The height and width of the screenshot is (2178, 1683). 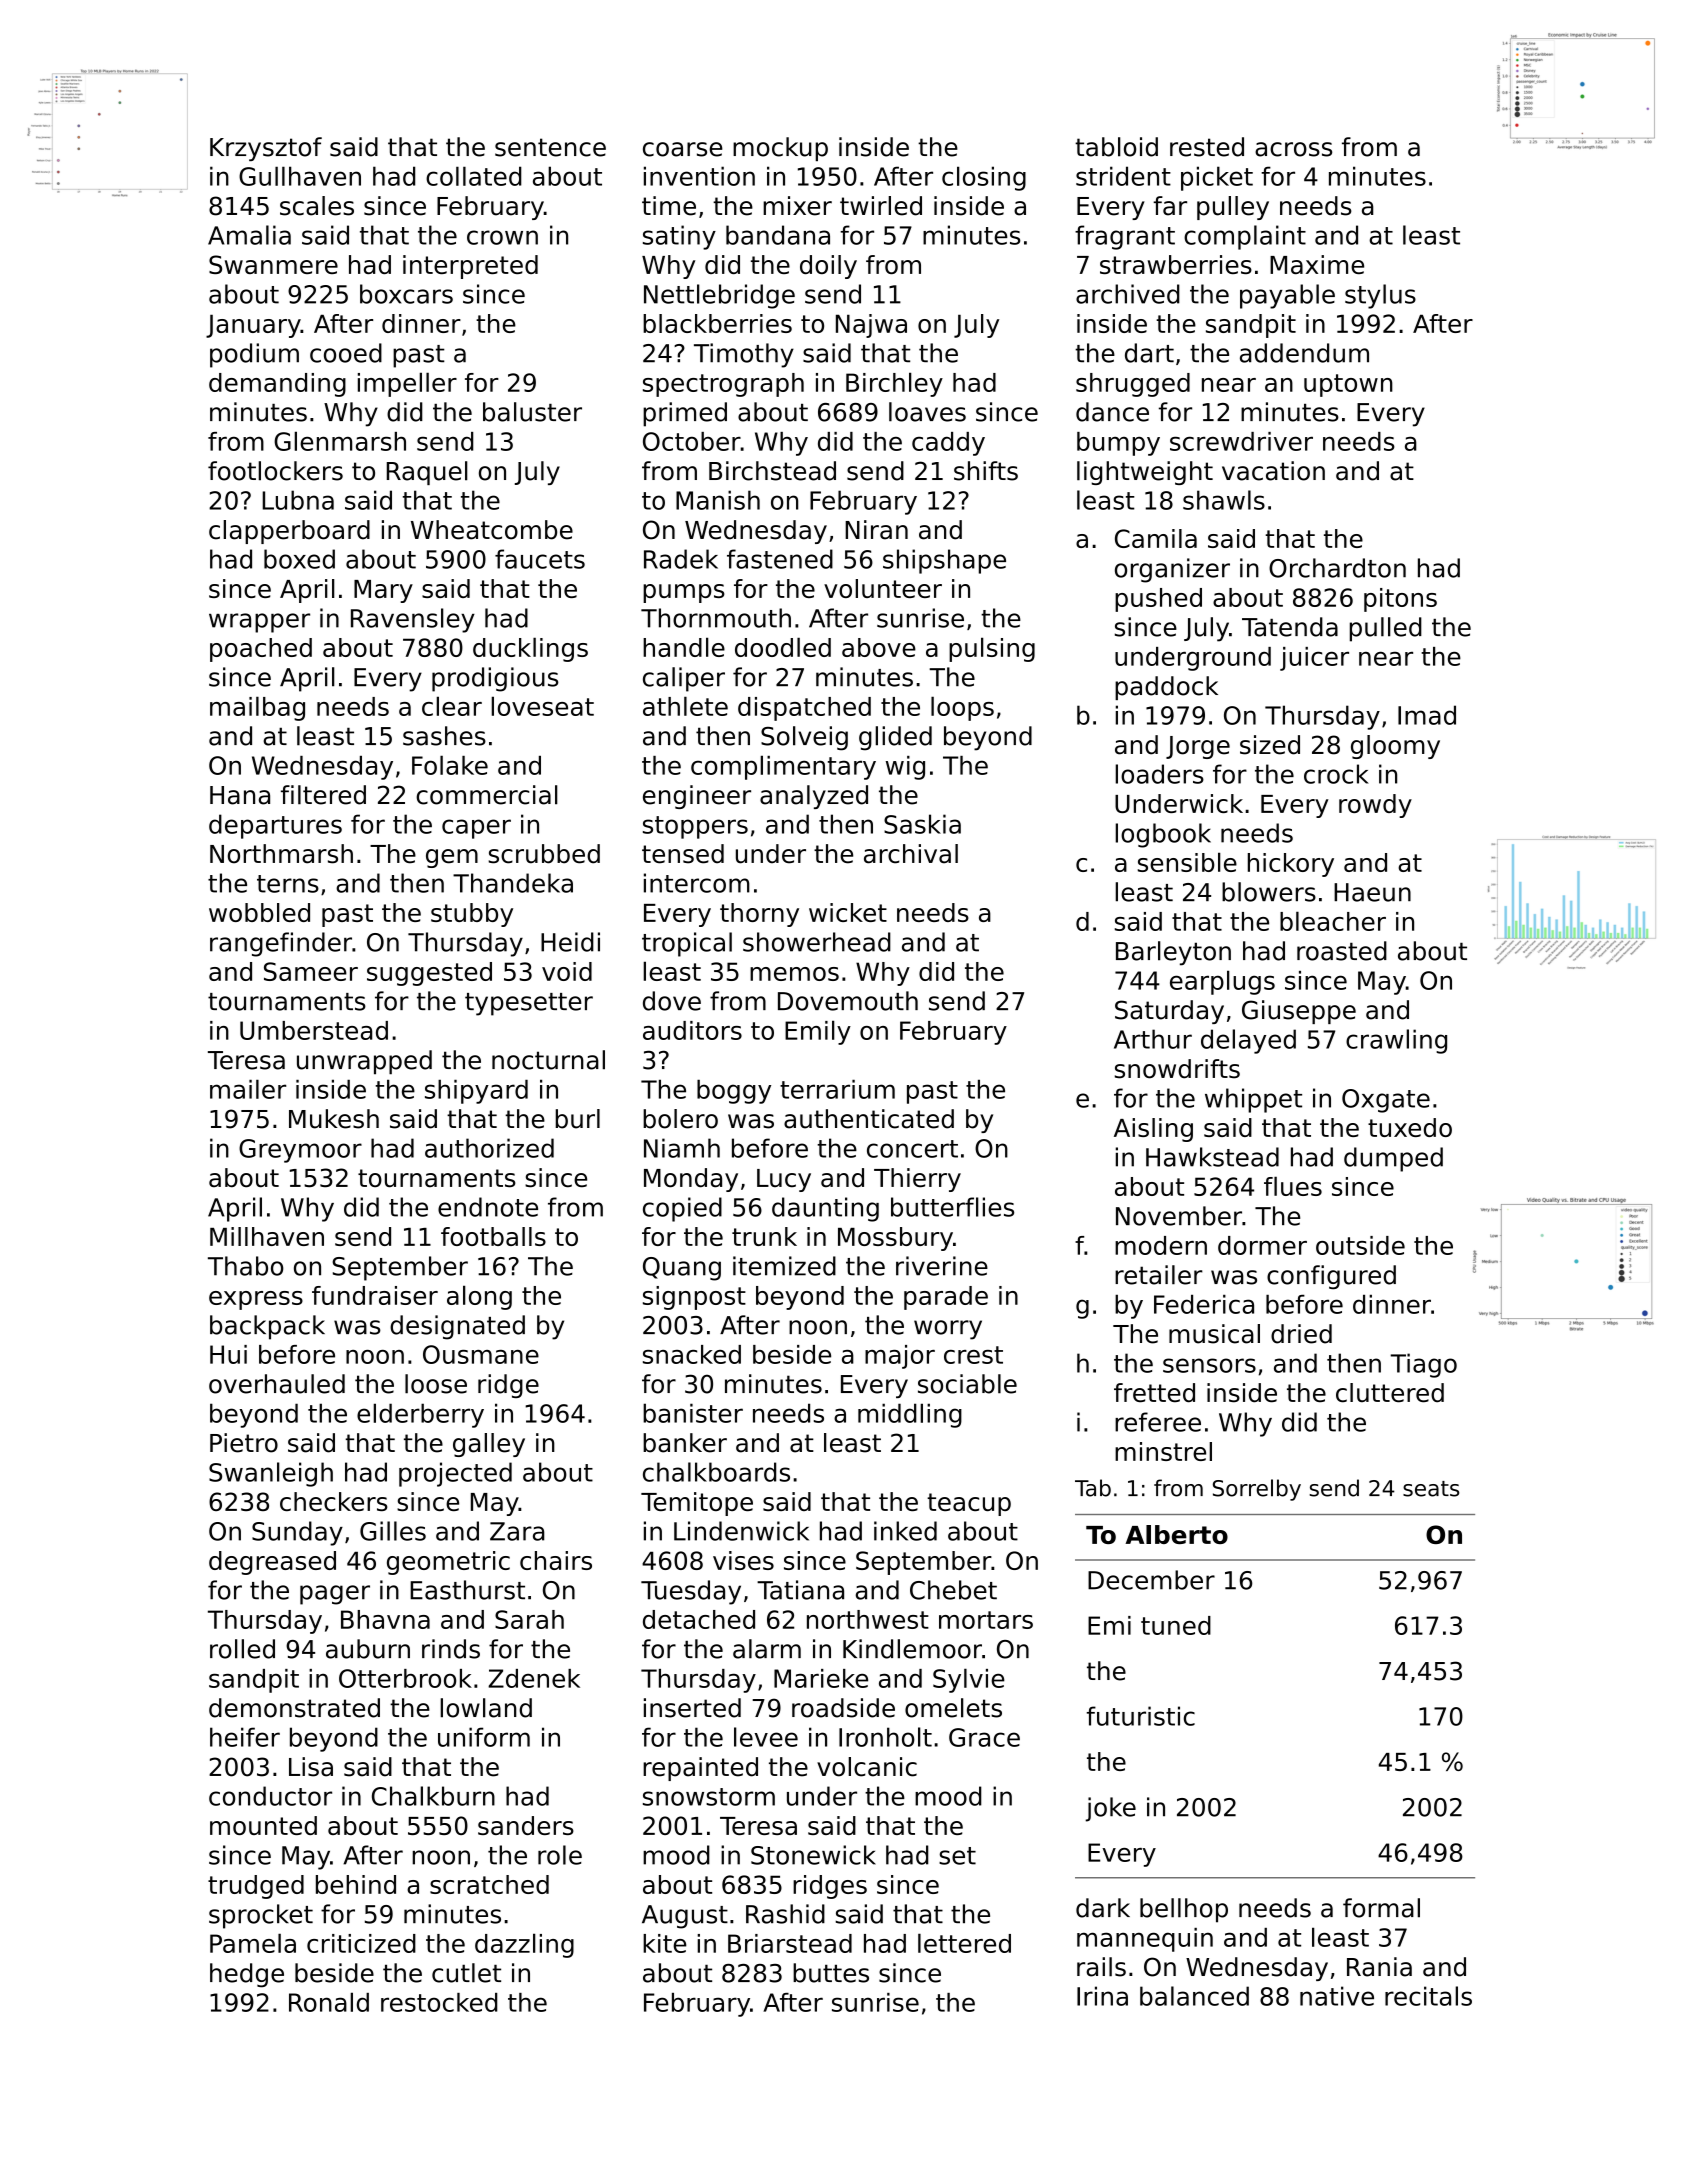 What do you see at coordinates (848, 912) in the screenshot?
I see `wicket` at bounding box center [848, 912].
